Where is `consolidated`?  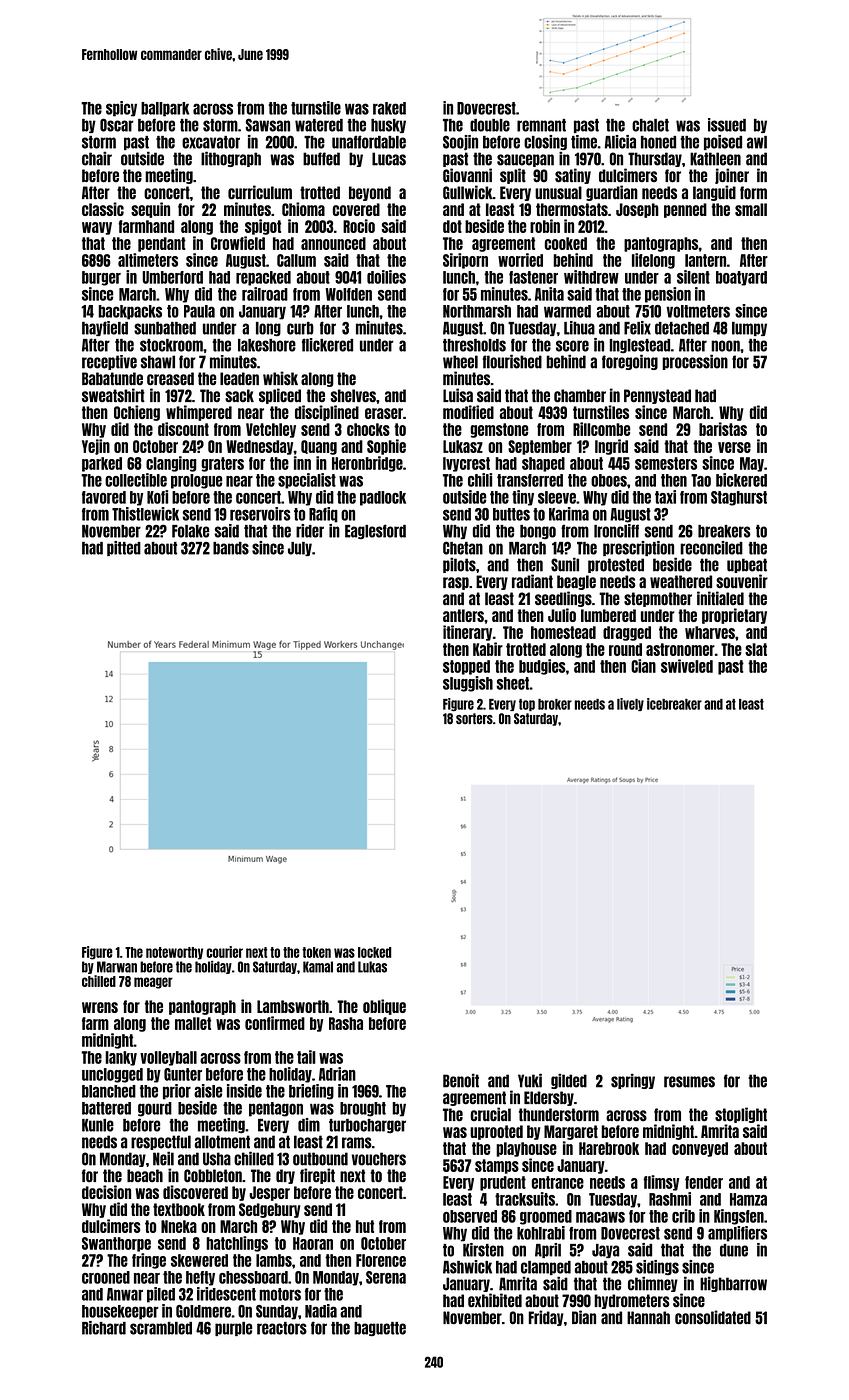
consolidated is located at coordinates (713, 1317).
